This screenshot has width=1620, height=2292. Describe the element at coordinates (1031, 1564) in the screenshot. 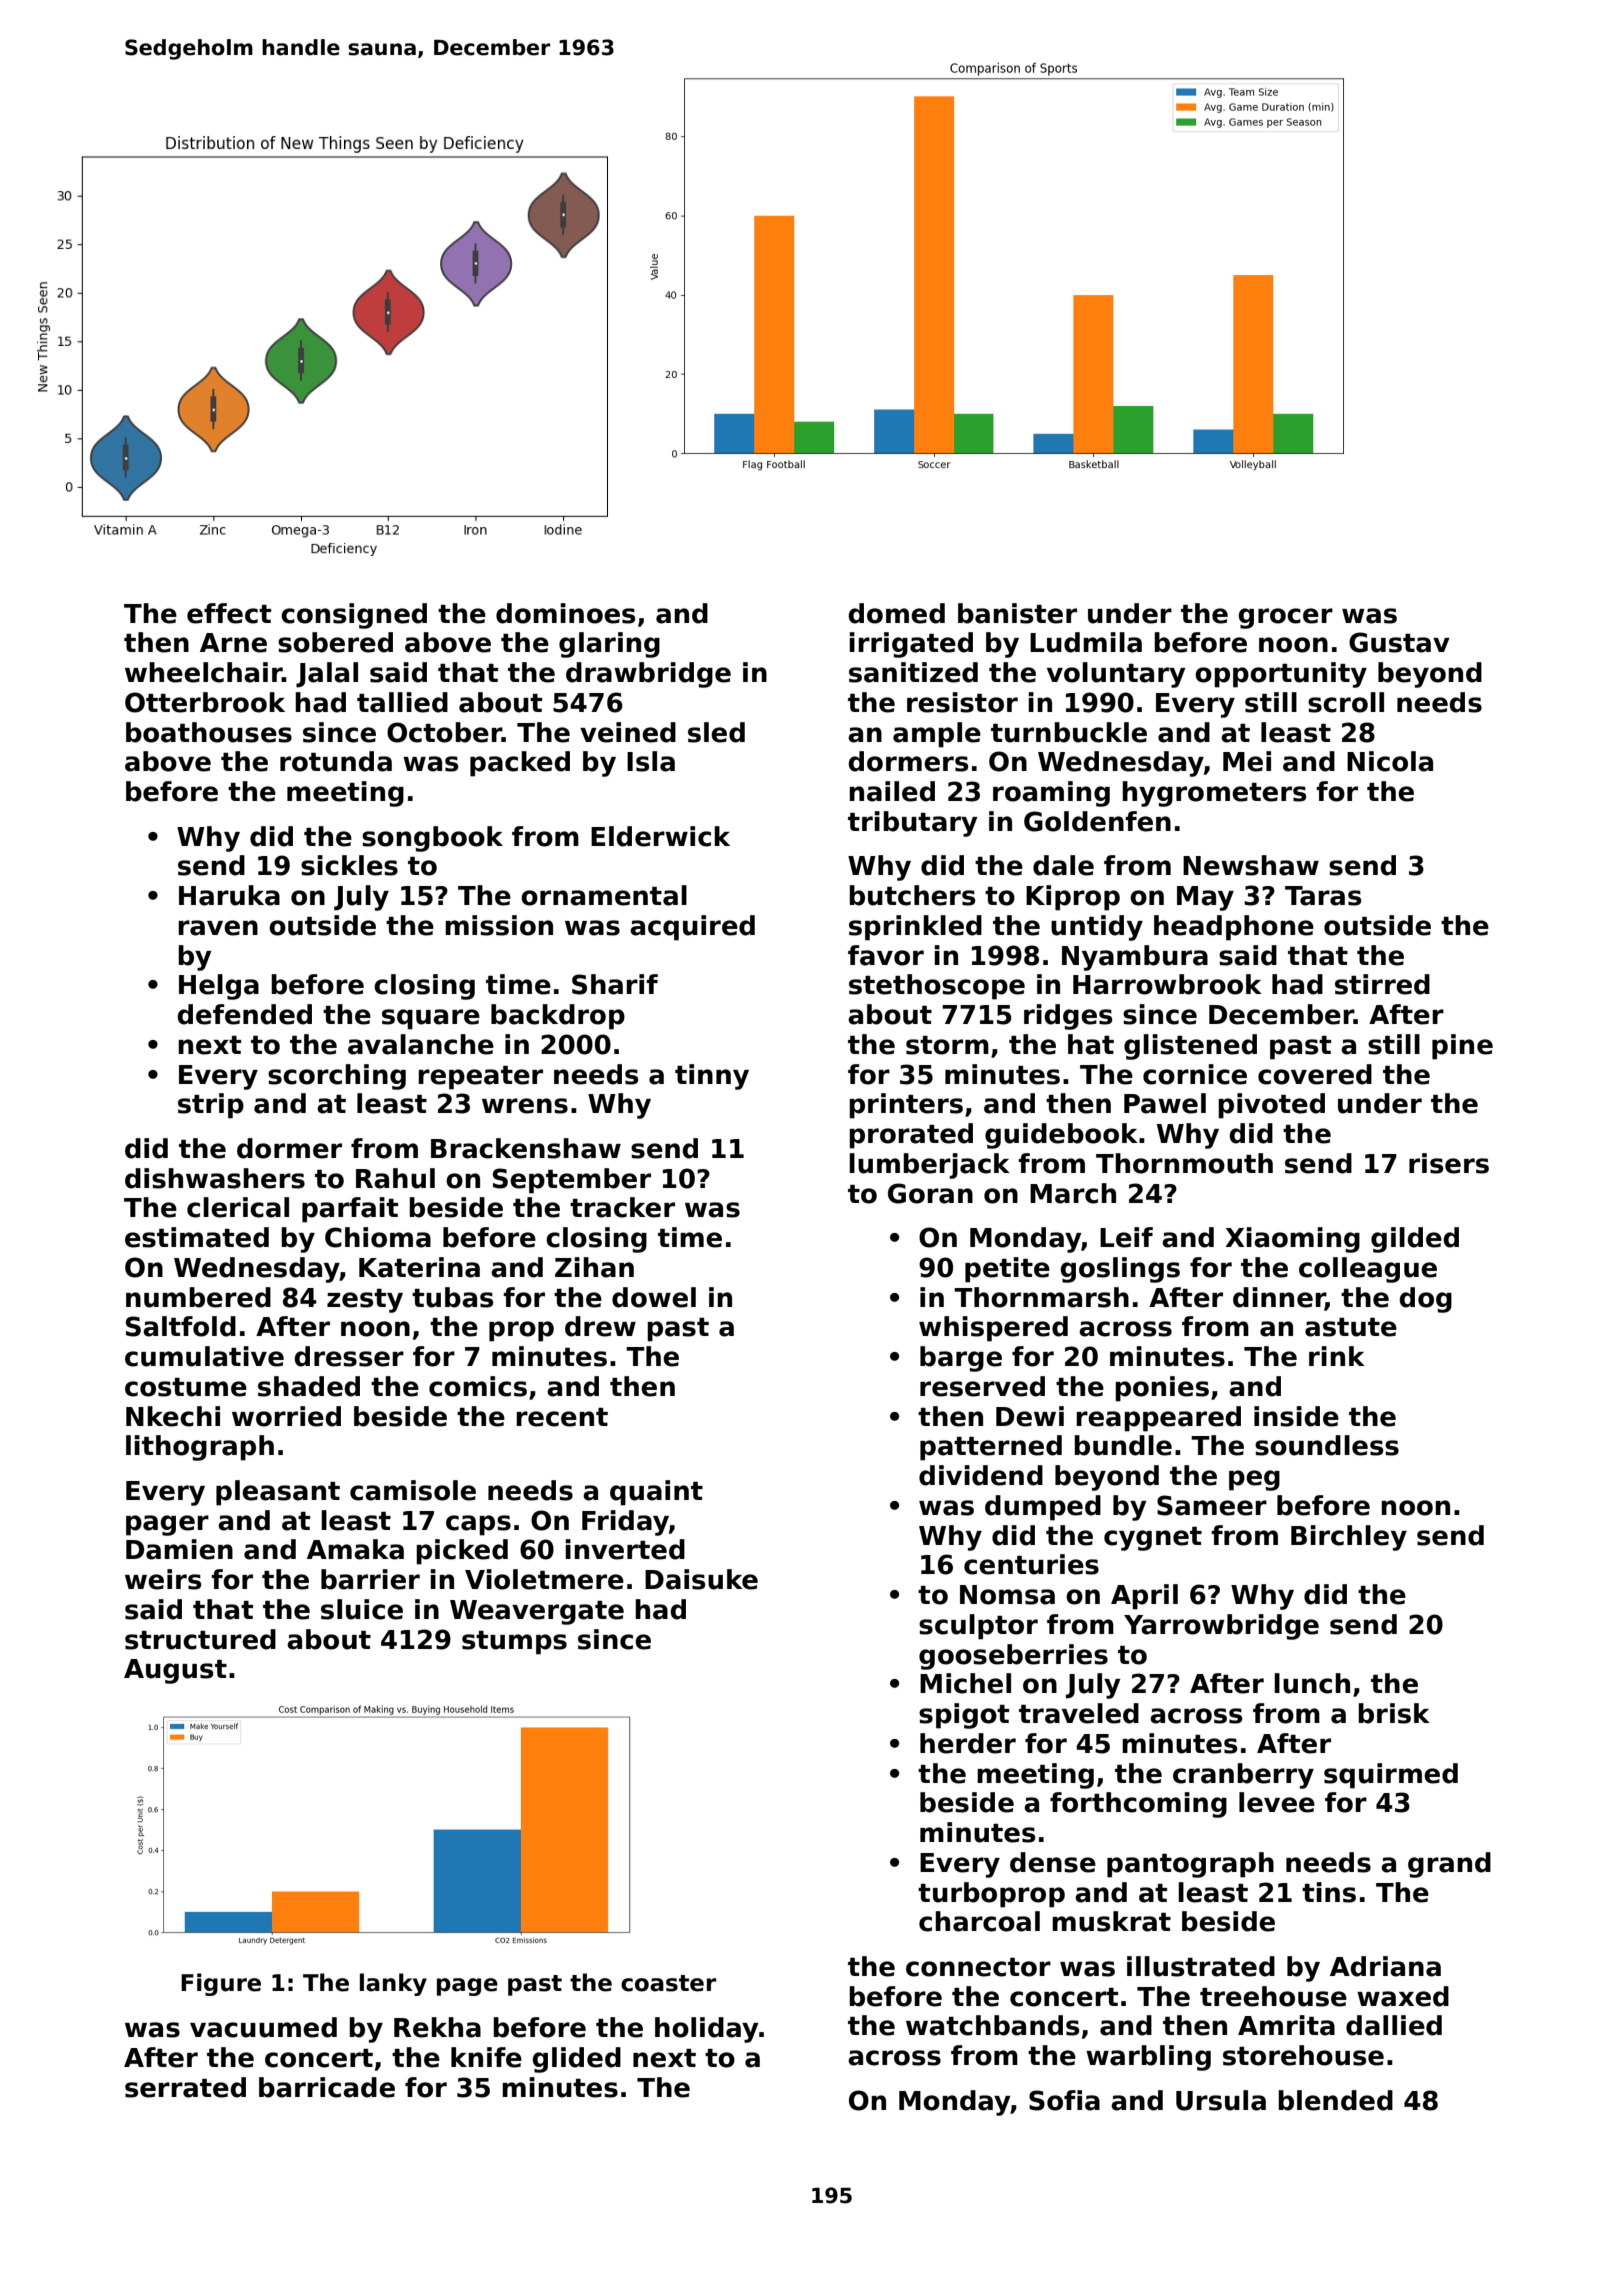

I see `centuries` at that location.
